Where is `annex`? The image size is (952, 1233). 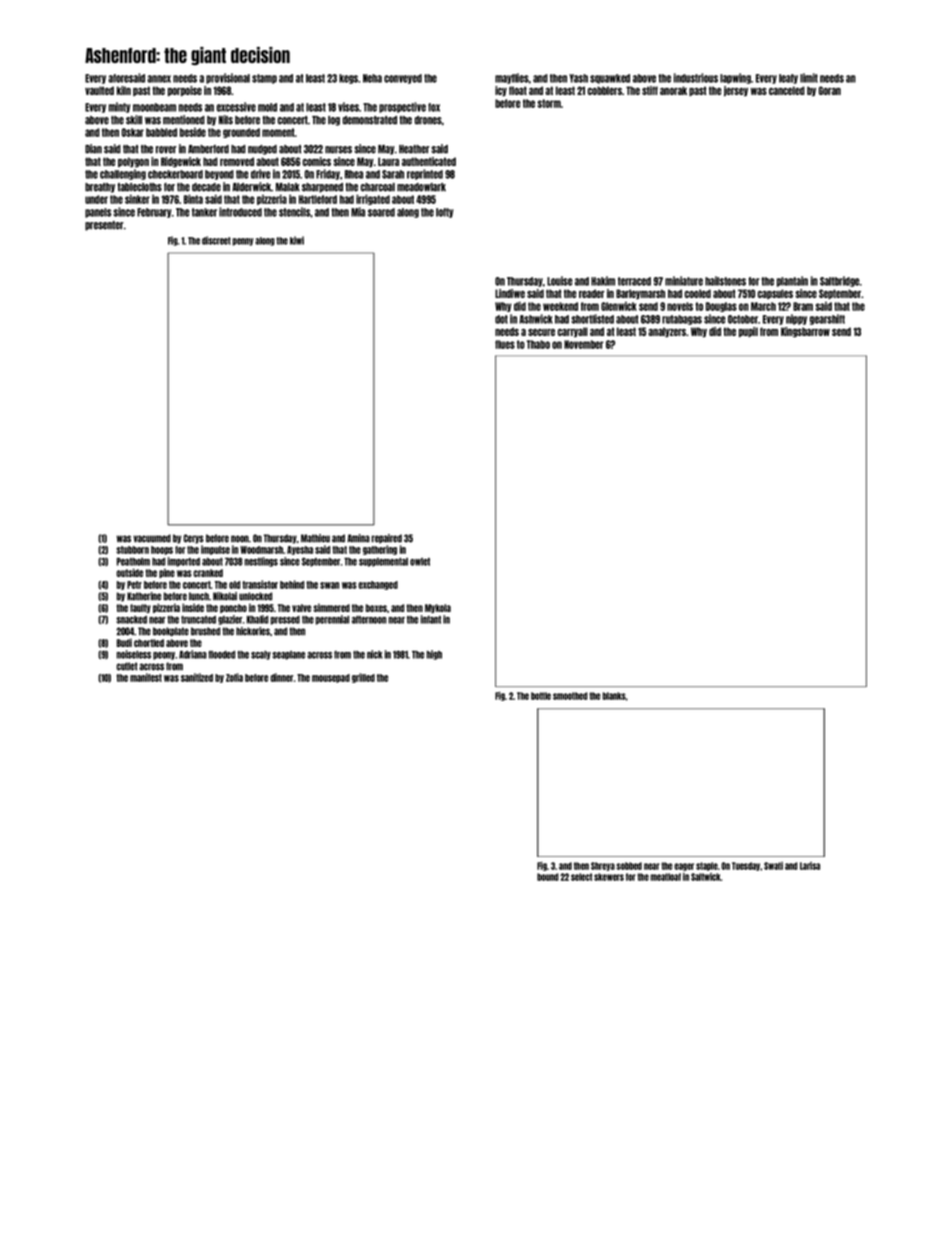
annex is located at coordinates (159, 79).
